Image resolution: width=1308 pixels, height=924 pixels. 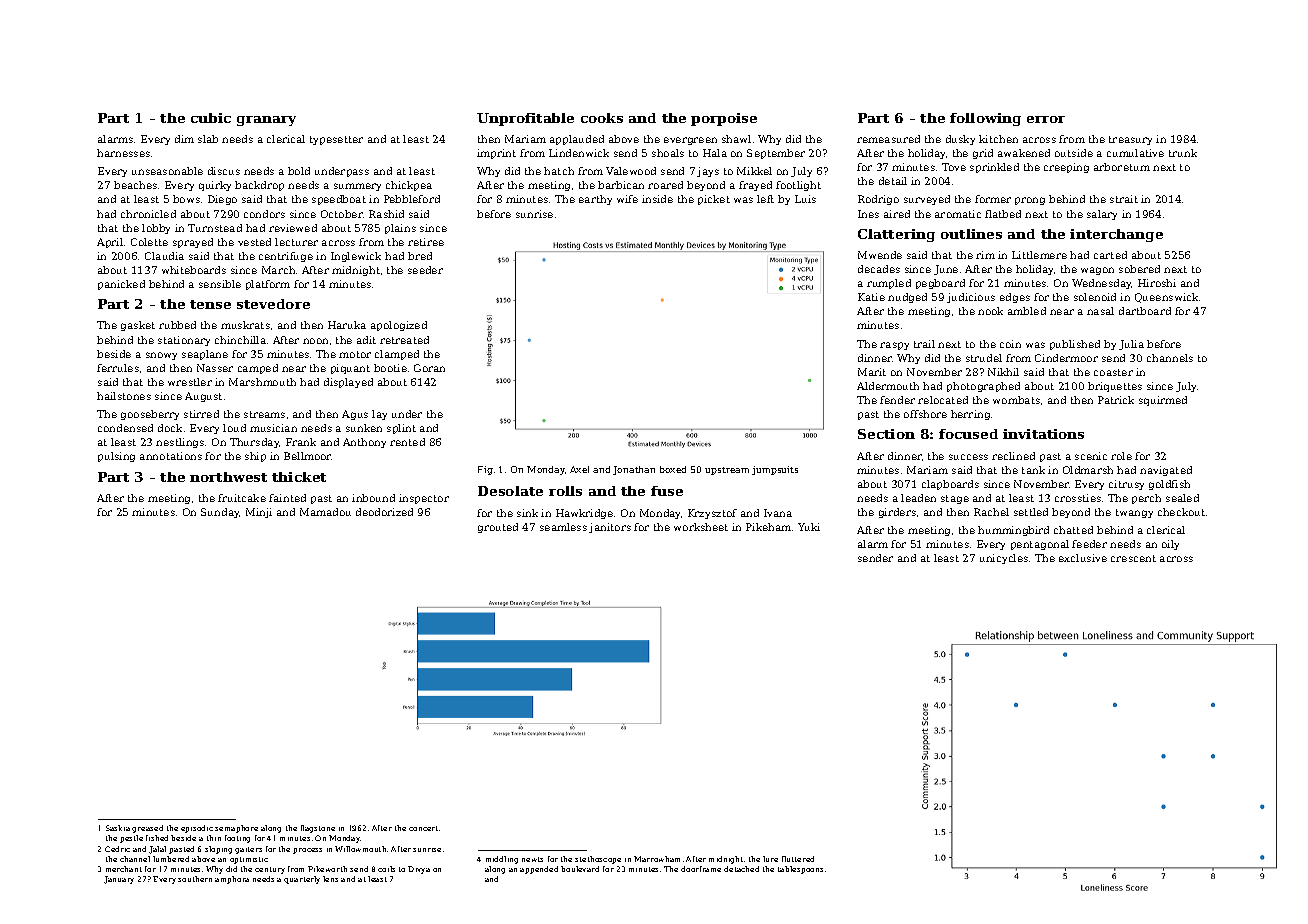 What do you see at coordinates (184, 139) in the image?
I see `dim` at bounding box center [184, 139].
